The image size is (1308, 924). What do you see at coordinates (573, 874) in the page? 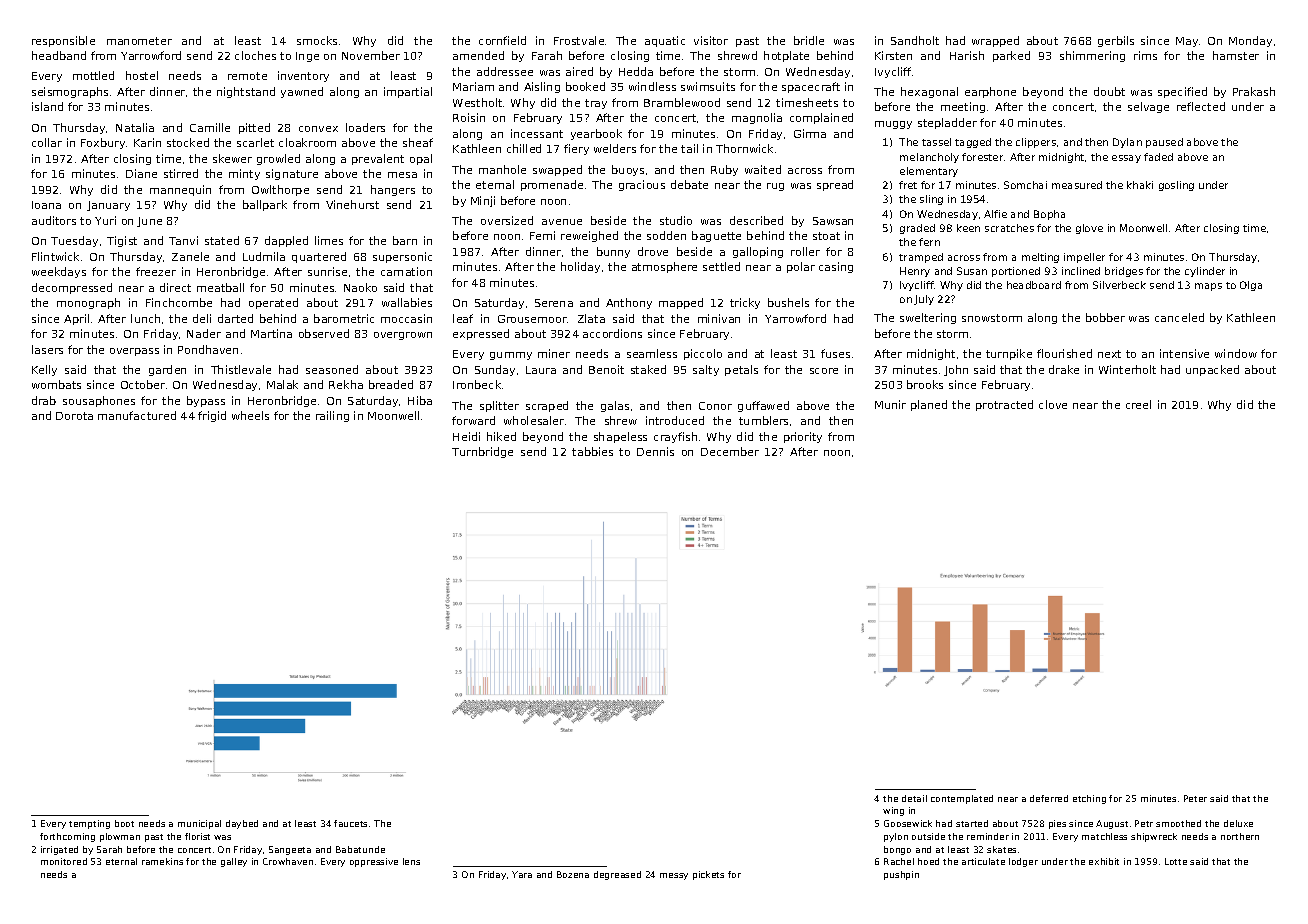
I see `Bozena` at bounding box center [573, 874].
